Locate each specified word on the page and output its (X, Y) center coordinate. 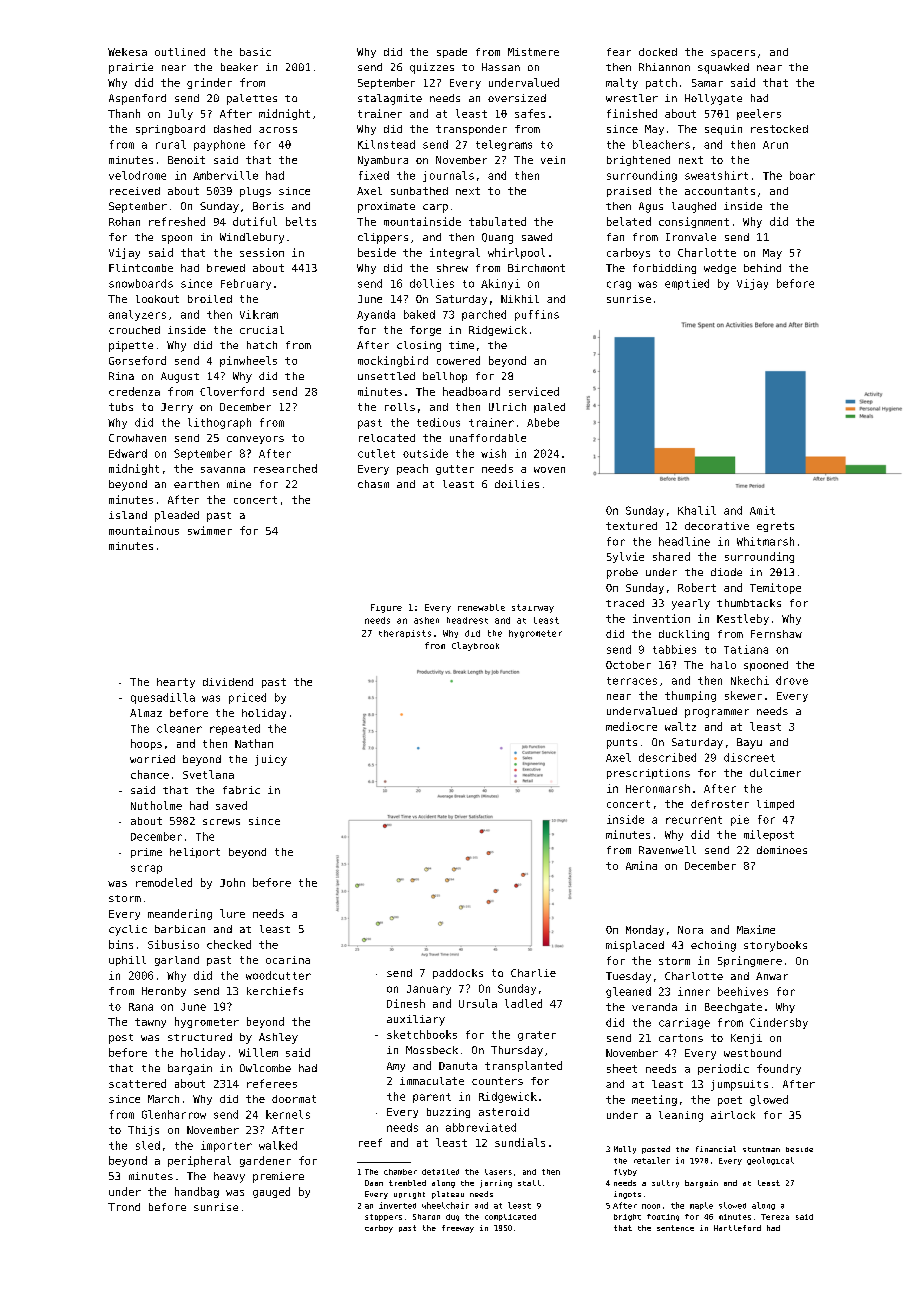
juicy (271, 760)
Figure (386, 608)
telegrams (504, 145)
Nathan (254, 743)
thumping (690, 696)
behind (762, 268)
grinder (209, 83)
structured (200, 1037)
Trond (124, 1207)
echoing (713, 946)
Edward (128, 453)
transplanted (523, 1066)
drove (792, 680)
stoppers (383, 1217)
